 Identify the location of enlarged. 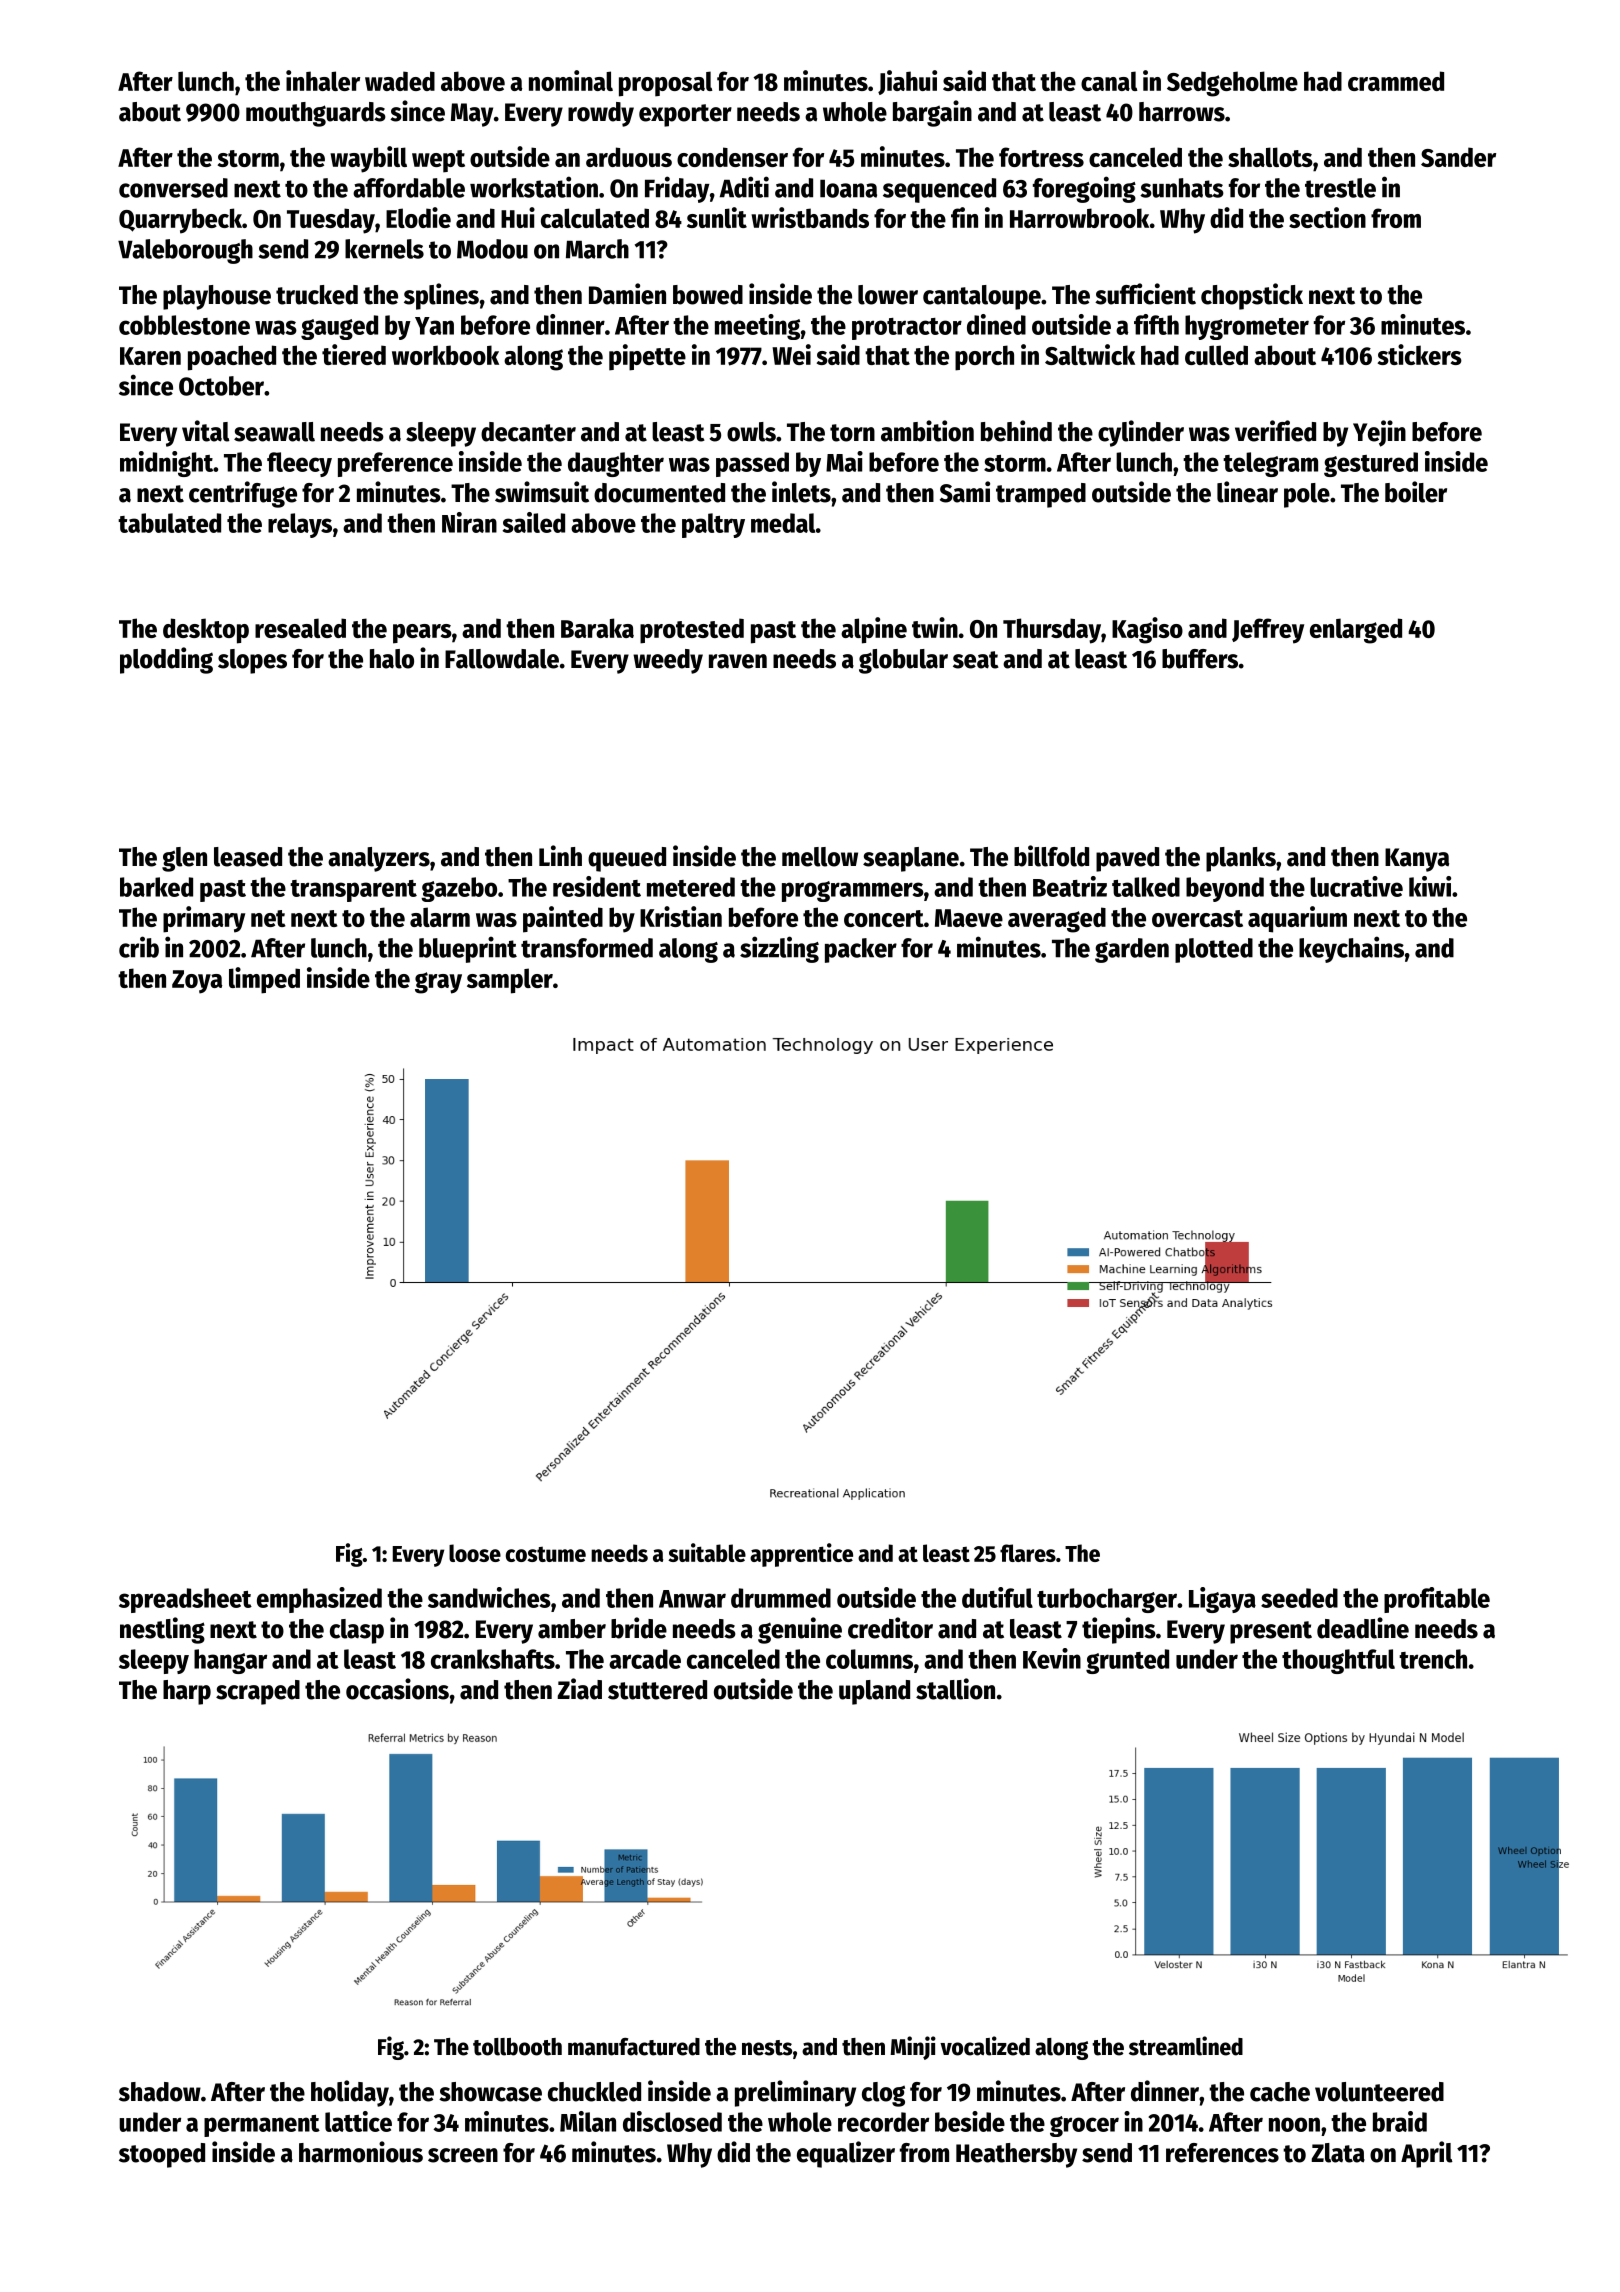
(1356, 631).
